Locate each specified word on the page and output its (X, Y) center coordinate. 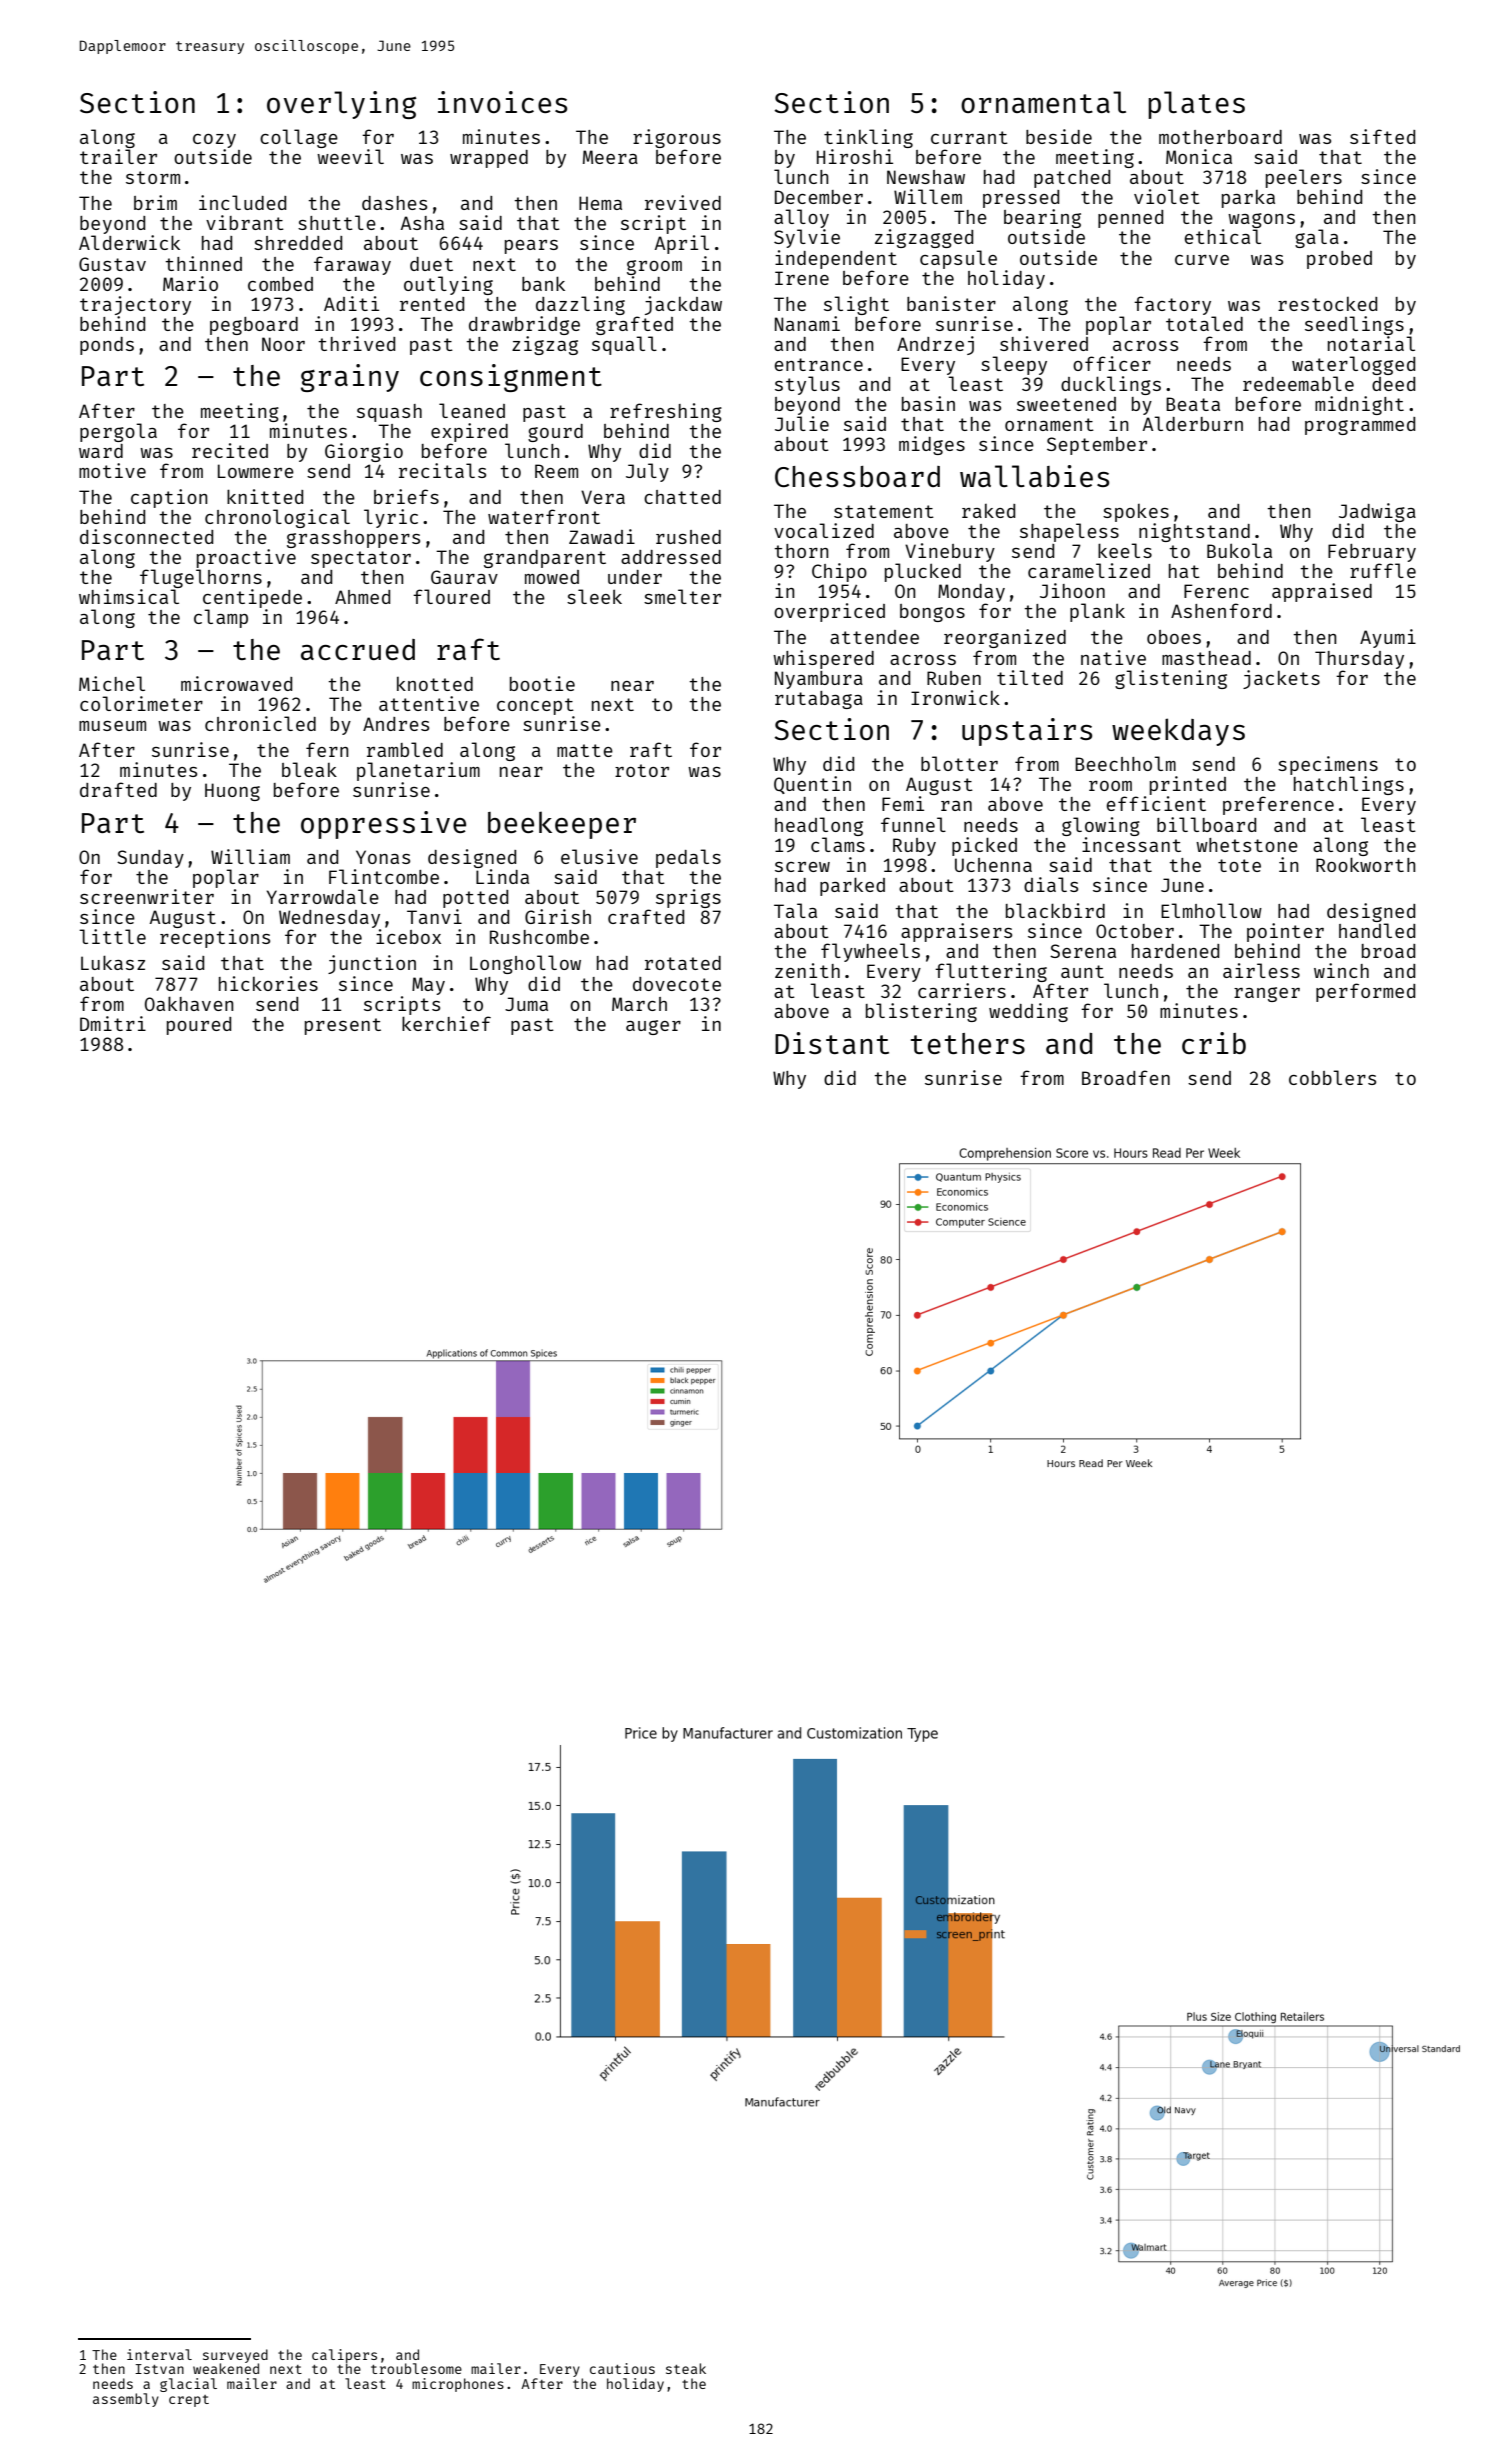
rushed (688, 537)
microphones (458, 2385)
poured (199, 1026)
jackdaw (683, 305)
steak (686, 2368)
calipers (344, 2356)
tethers (968, 1043)
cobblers (1332, 1077)
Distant (832, 1043)
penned (1130, 219)
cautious (622, 2368)
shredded (298, 243)
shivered (1044, 343)
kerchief (446, 1023)
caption (169, 498)
